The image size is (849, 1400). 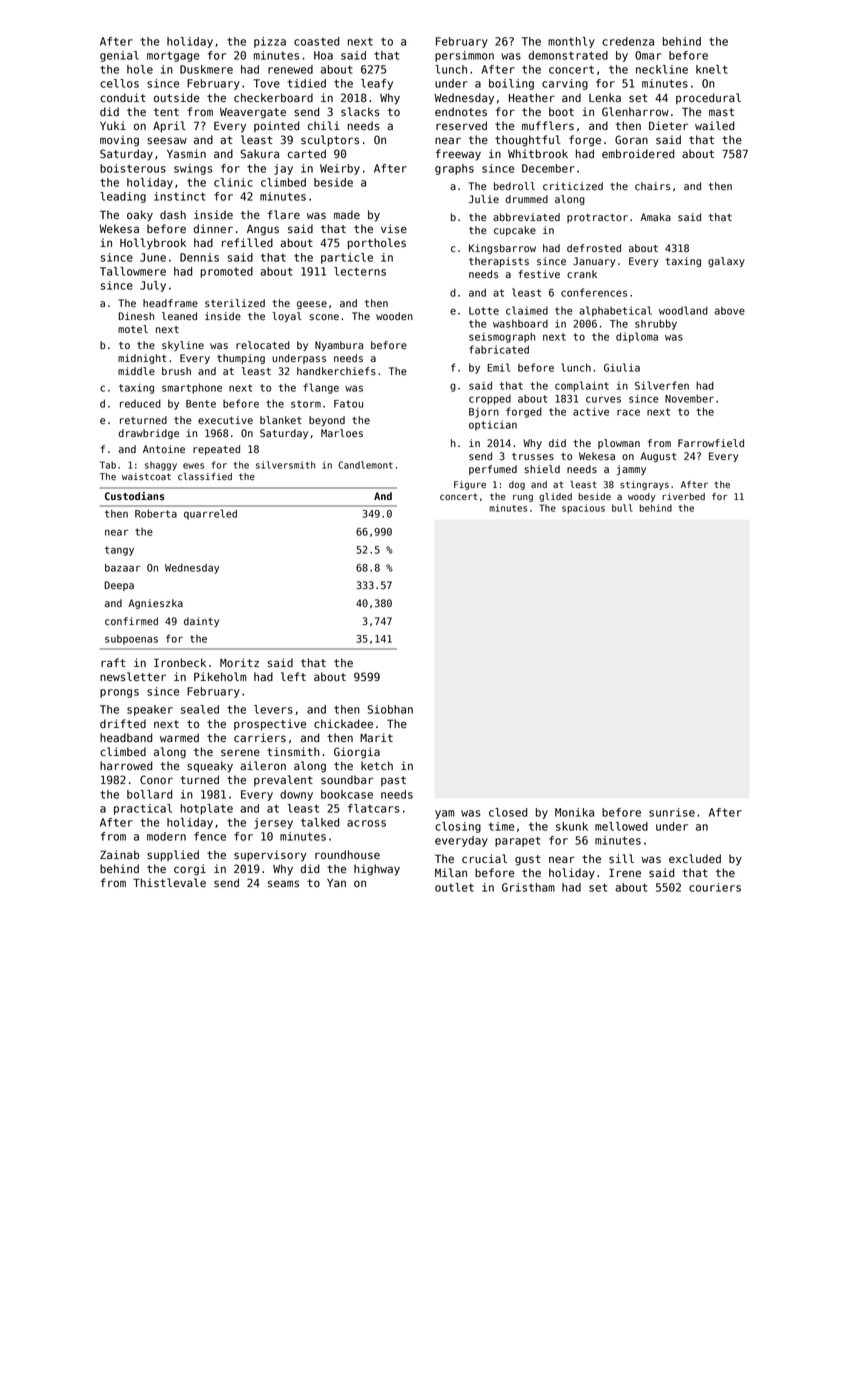 I want to click on complaint, so click(x=582, y=386).
